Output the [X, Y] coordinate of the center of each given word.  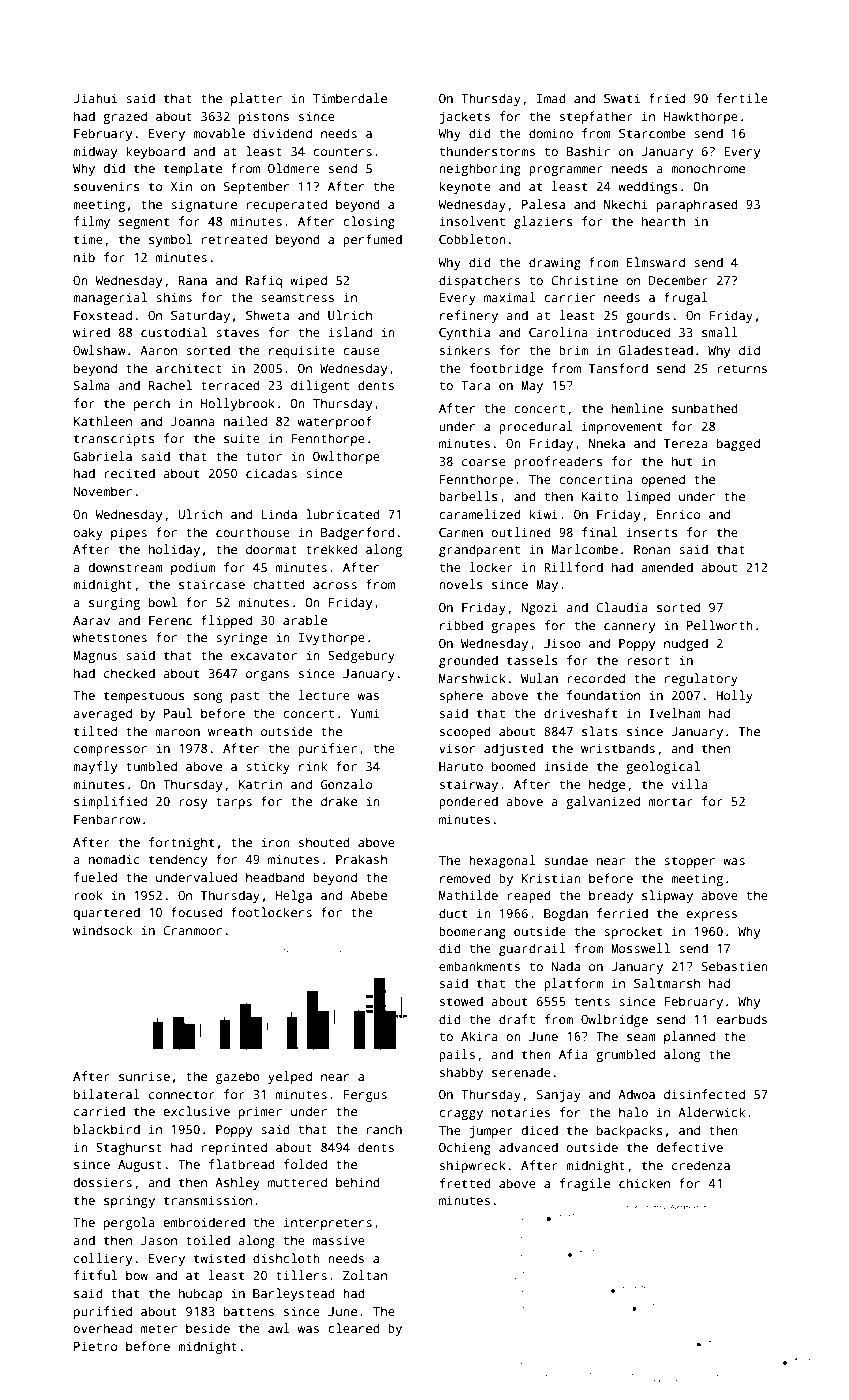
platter [256, 99]
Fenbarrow [107, 819]
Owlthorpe [346, 457]
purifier [327, 749]
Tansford [618, 368]
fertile [742, 98]
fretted [465, 1183]
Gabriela [102, 456]
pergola [129, 1223]
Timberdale [350, 98]
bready [611, 896]
